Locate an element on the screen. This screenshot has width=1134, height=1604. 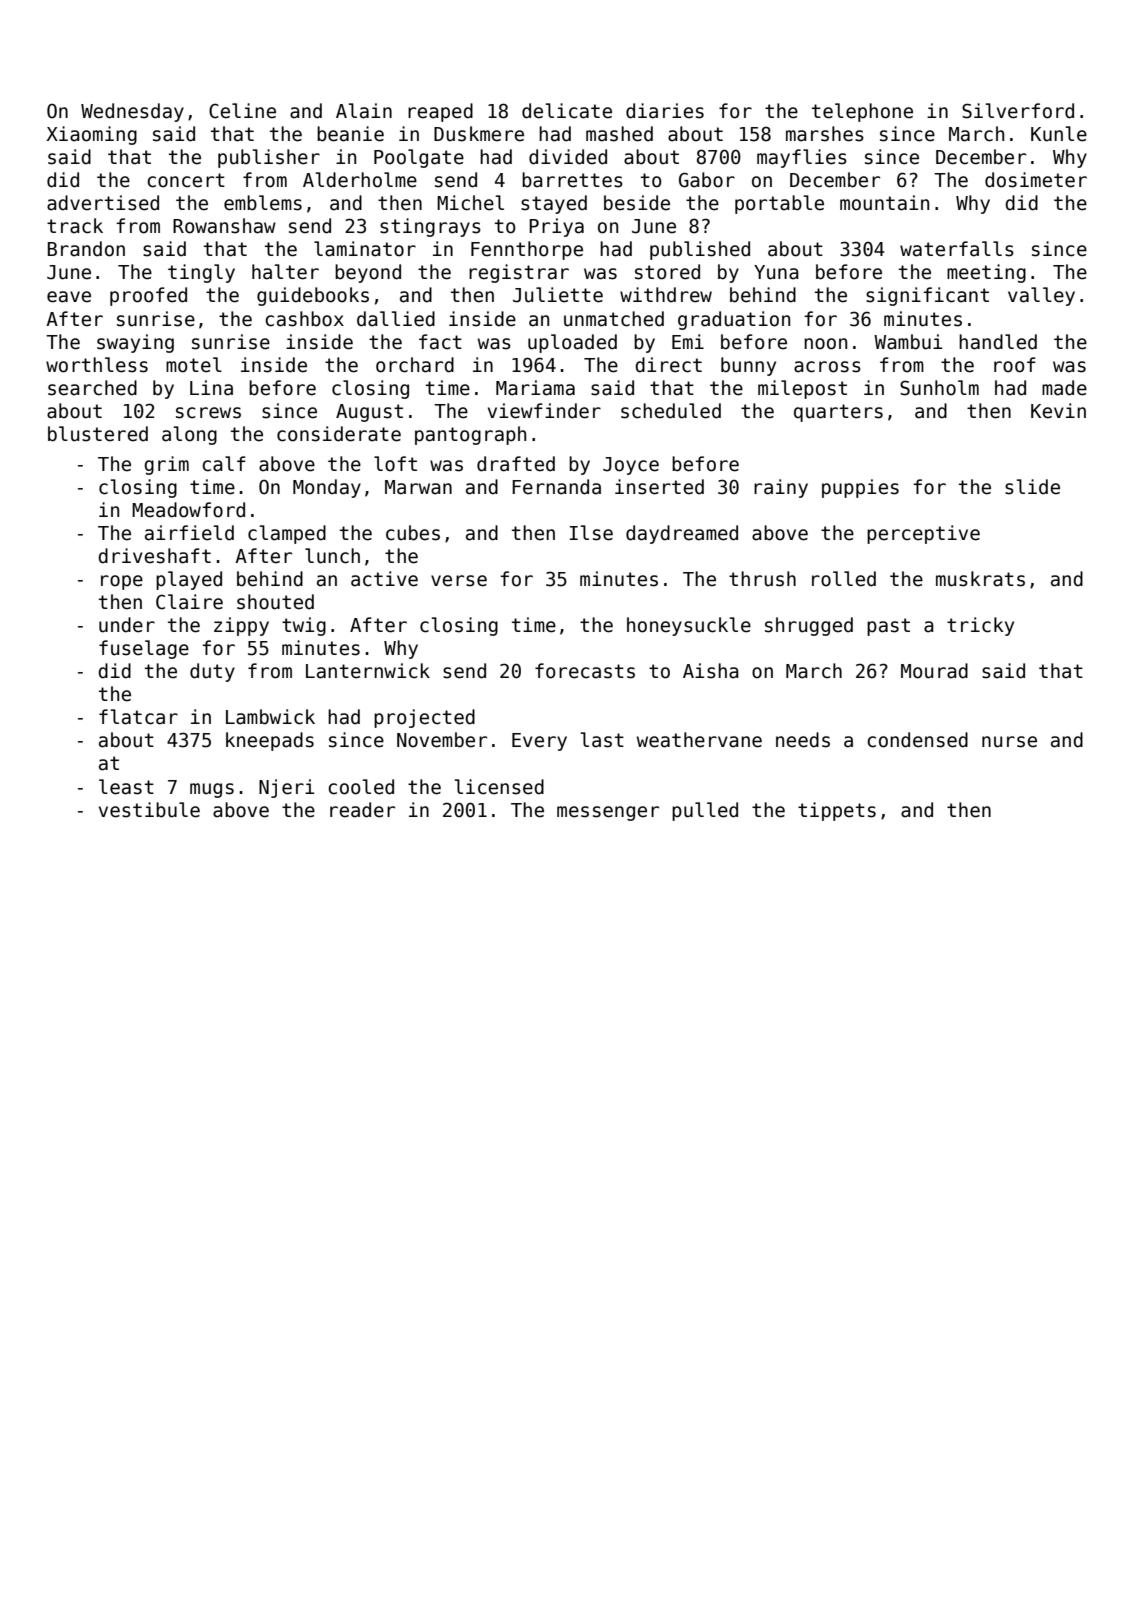
screws is located at coordinates (208, 413).
